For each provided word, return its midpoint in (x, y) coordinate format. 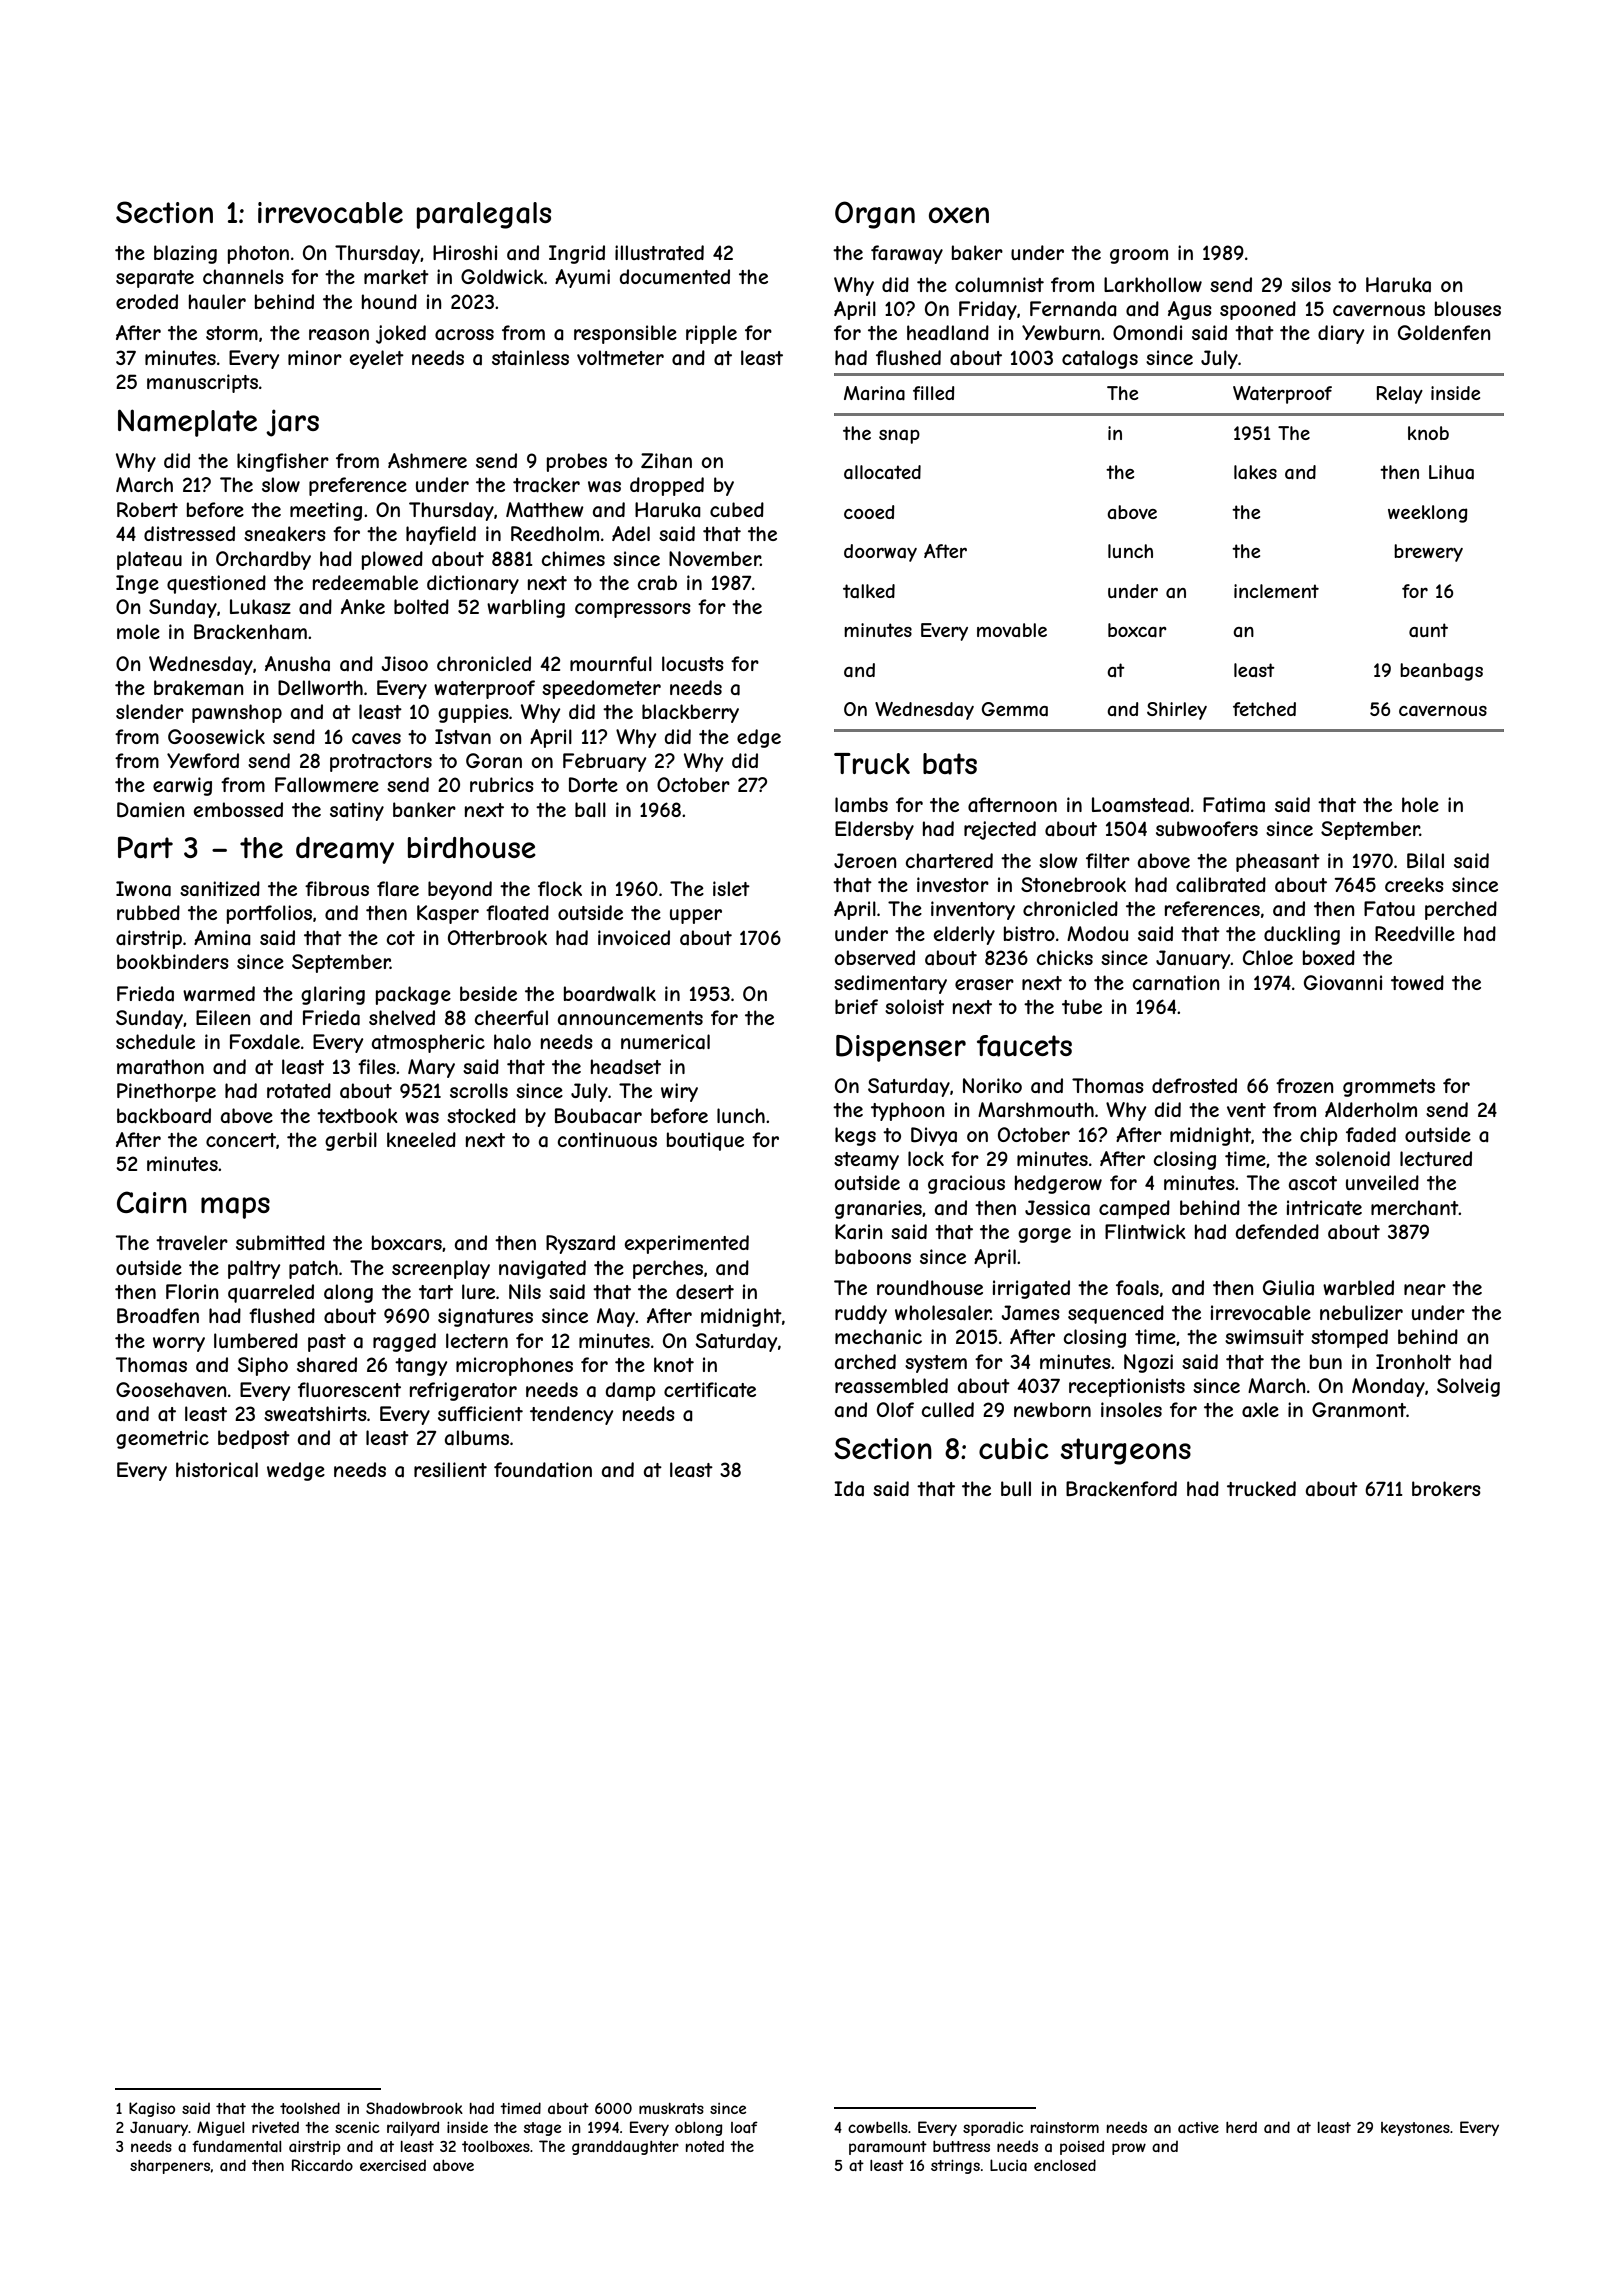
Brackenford (1121, 1488)
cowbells (878, 2127)
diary (1341, 334)
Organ (875, 215)
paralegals (484, 215)
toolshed (310, 2108)
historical (217, 1470)
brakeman (199, 688)
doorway (880, 553)
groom (1139, 256)
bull (1016, 1488)
